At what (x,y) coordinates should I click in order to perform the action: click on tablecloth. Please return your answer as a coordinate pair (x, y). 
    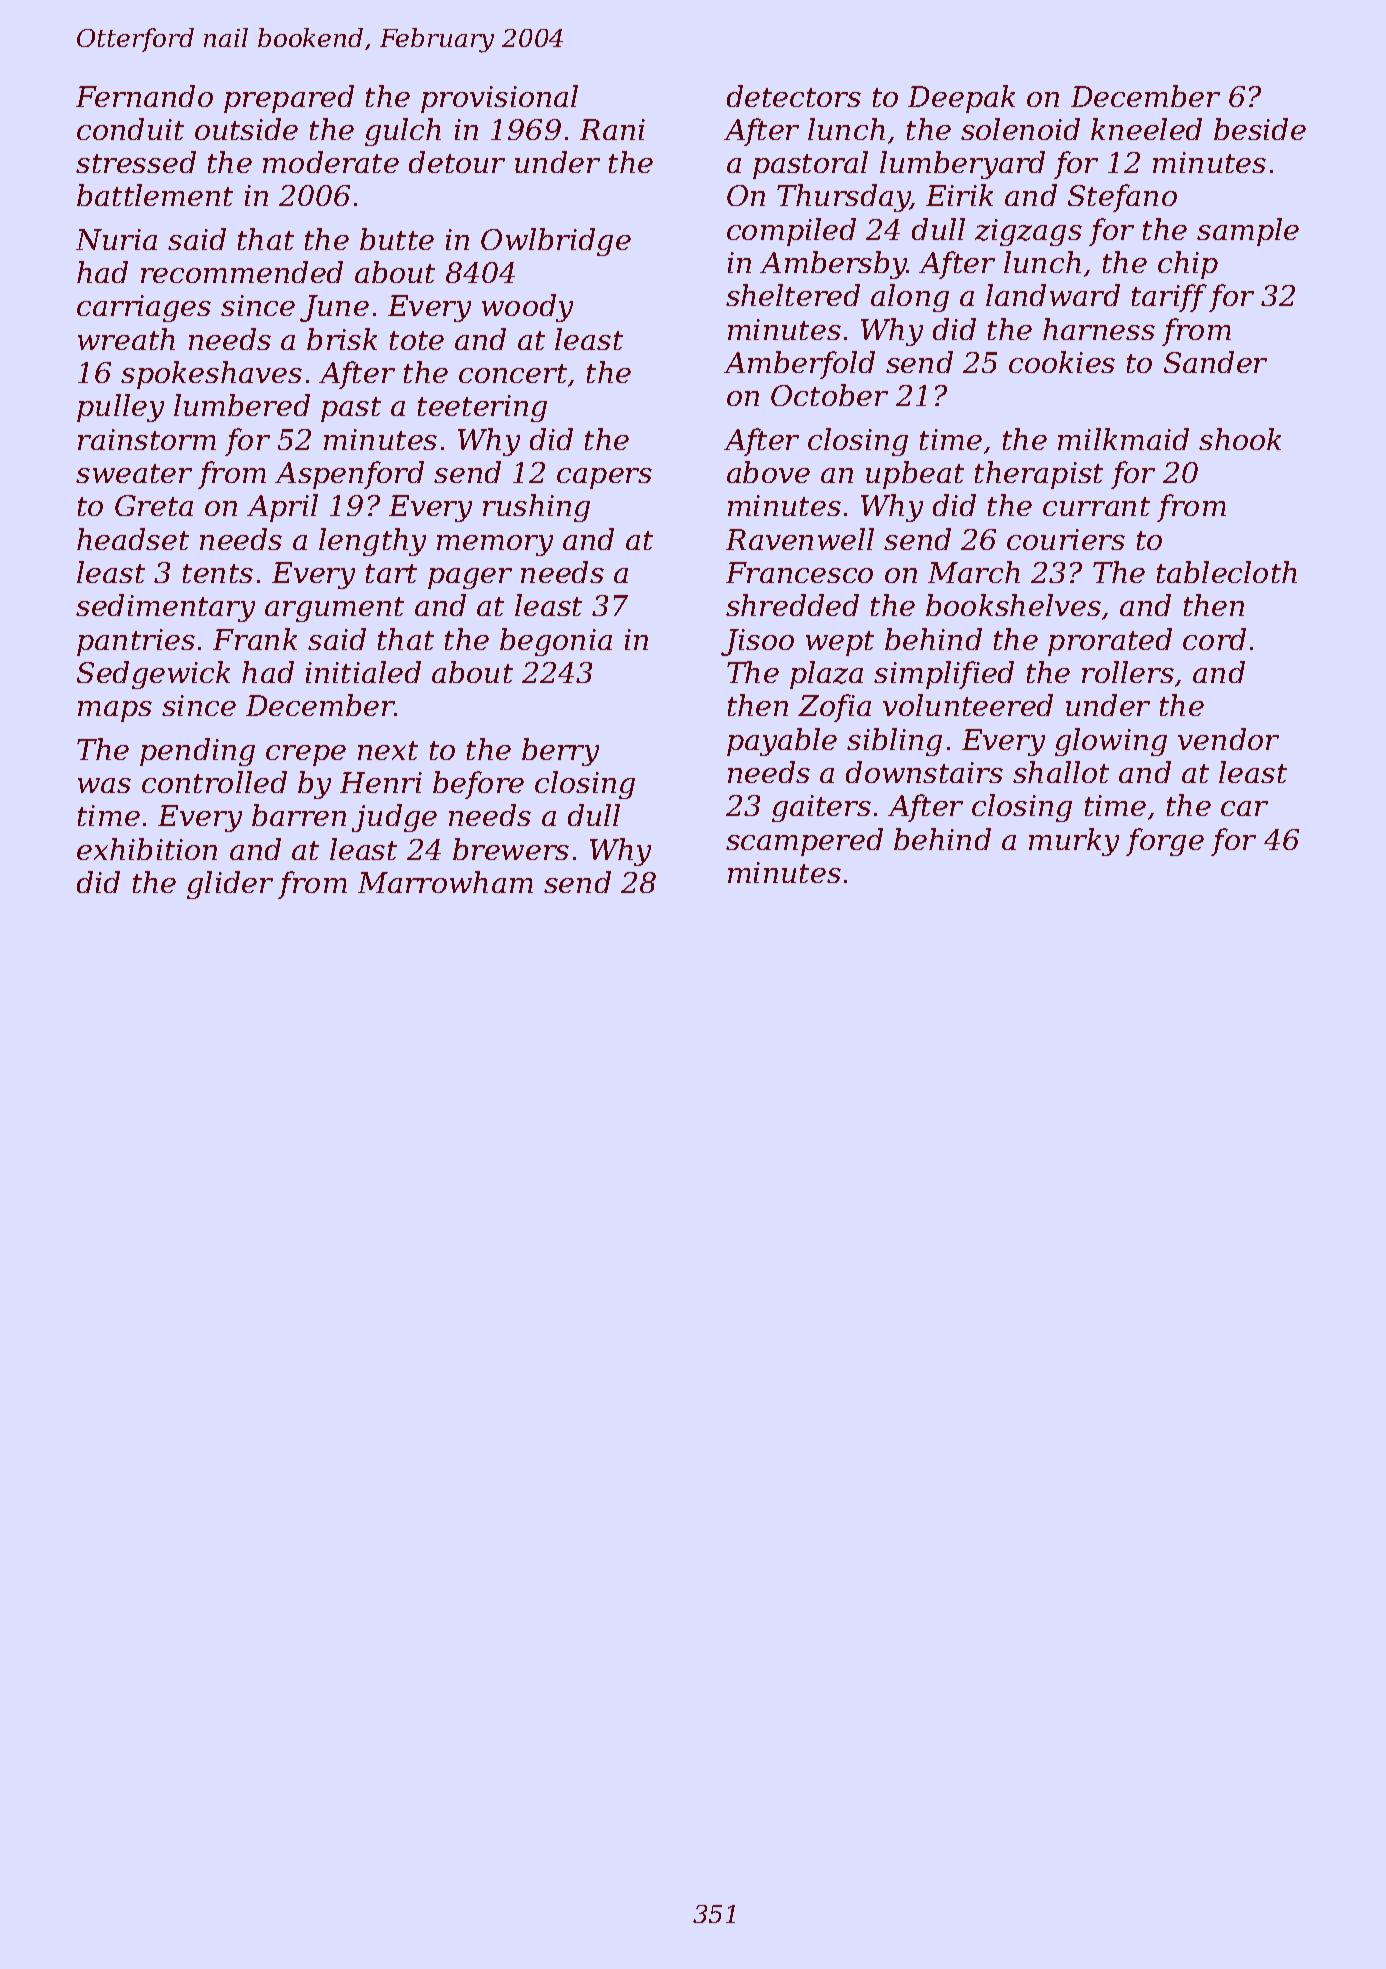
    Looking at the image, I should click on (1227, 572).
